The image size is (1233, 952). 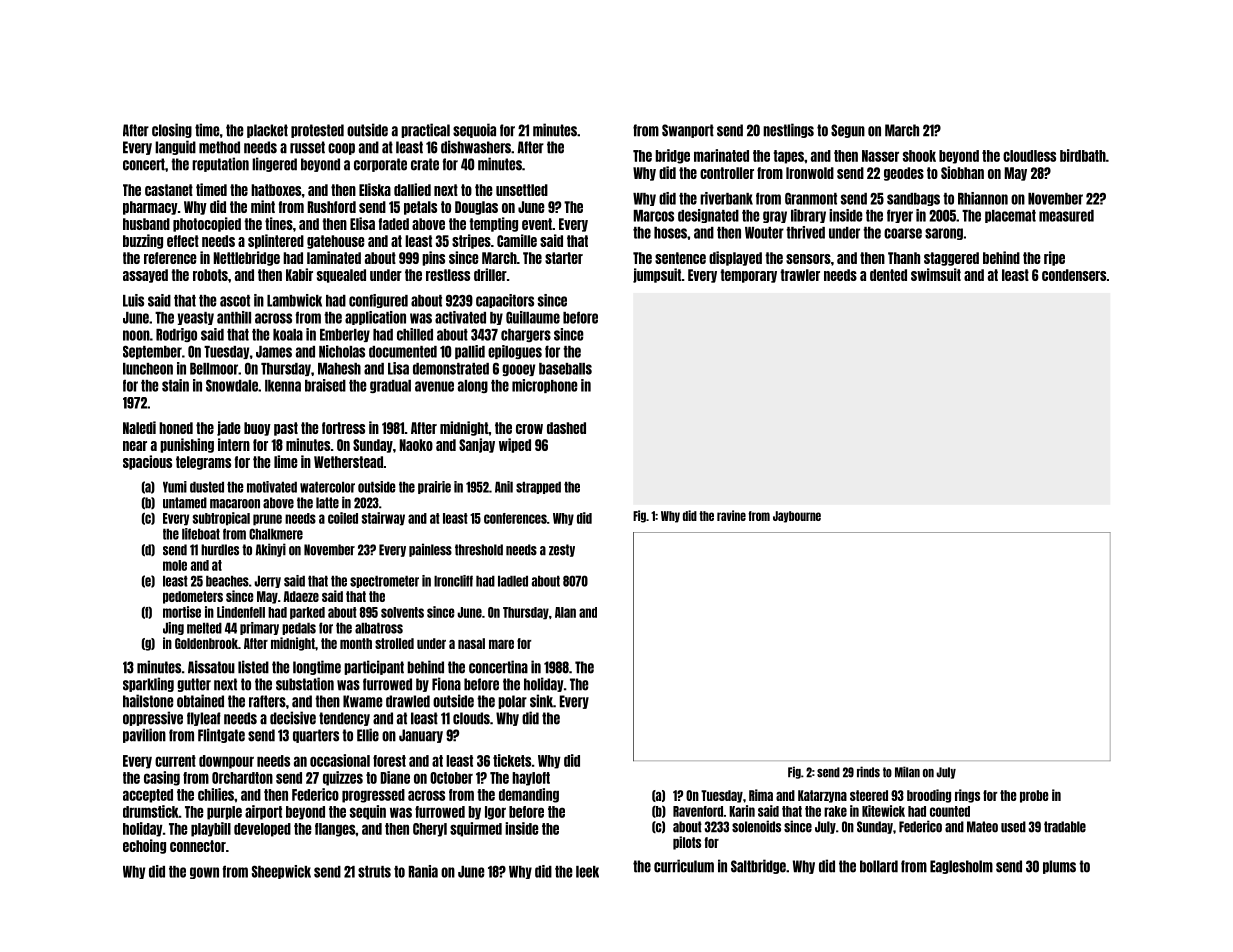 What do you see at coordinates (175, 147) in the document?
I see `languid` at bounding box center [175, 147].
